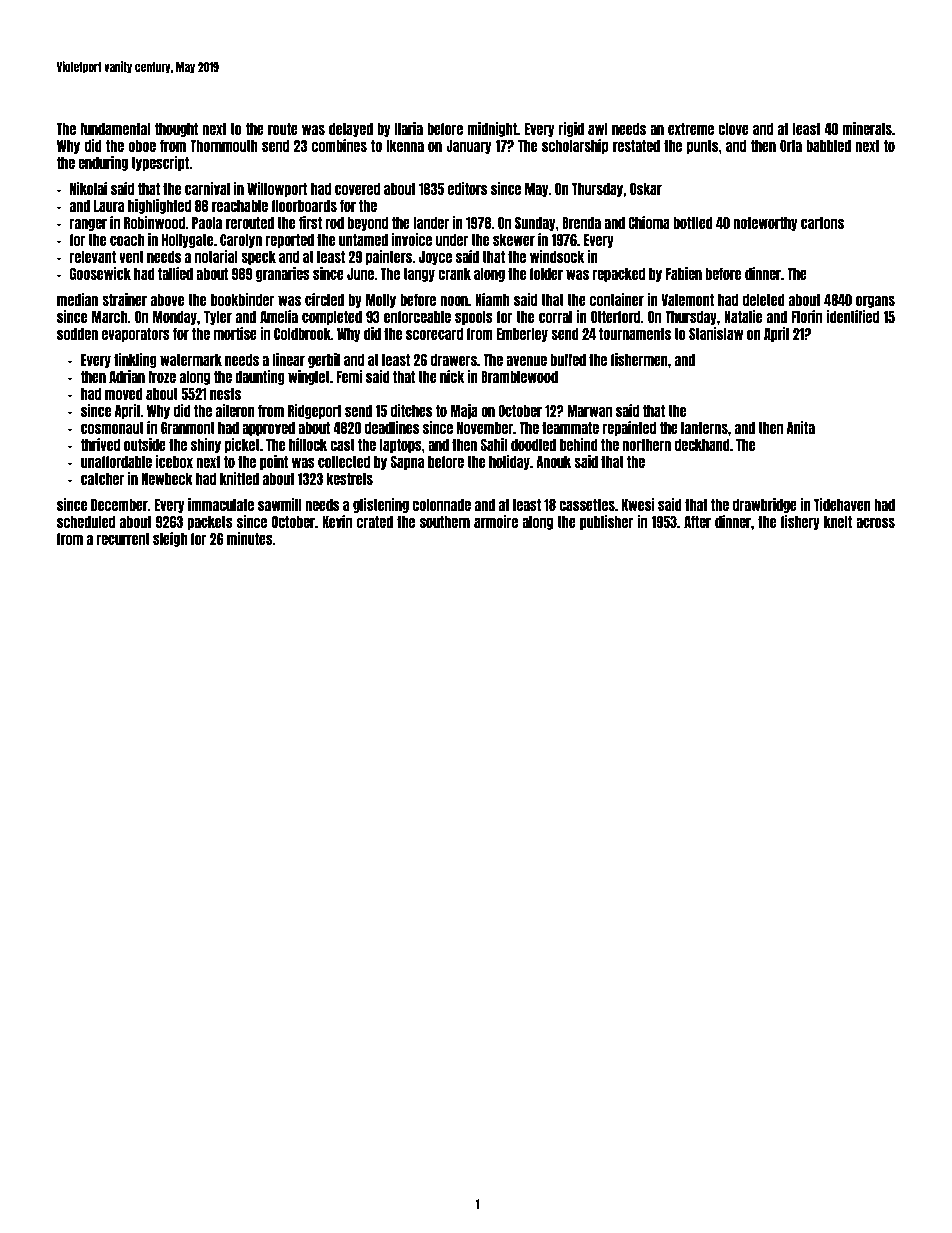  Describe the element at coordinates (409, 128) in the document. I see `Ilaria` at that location.
